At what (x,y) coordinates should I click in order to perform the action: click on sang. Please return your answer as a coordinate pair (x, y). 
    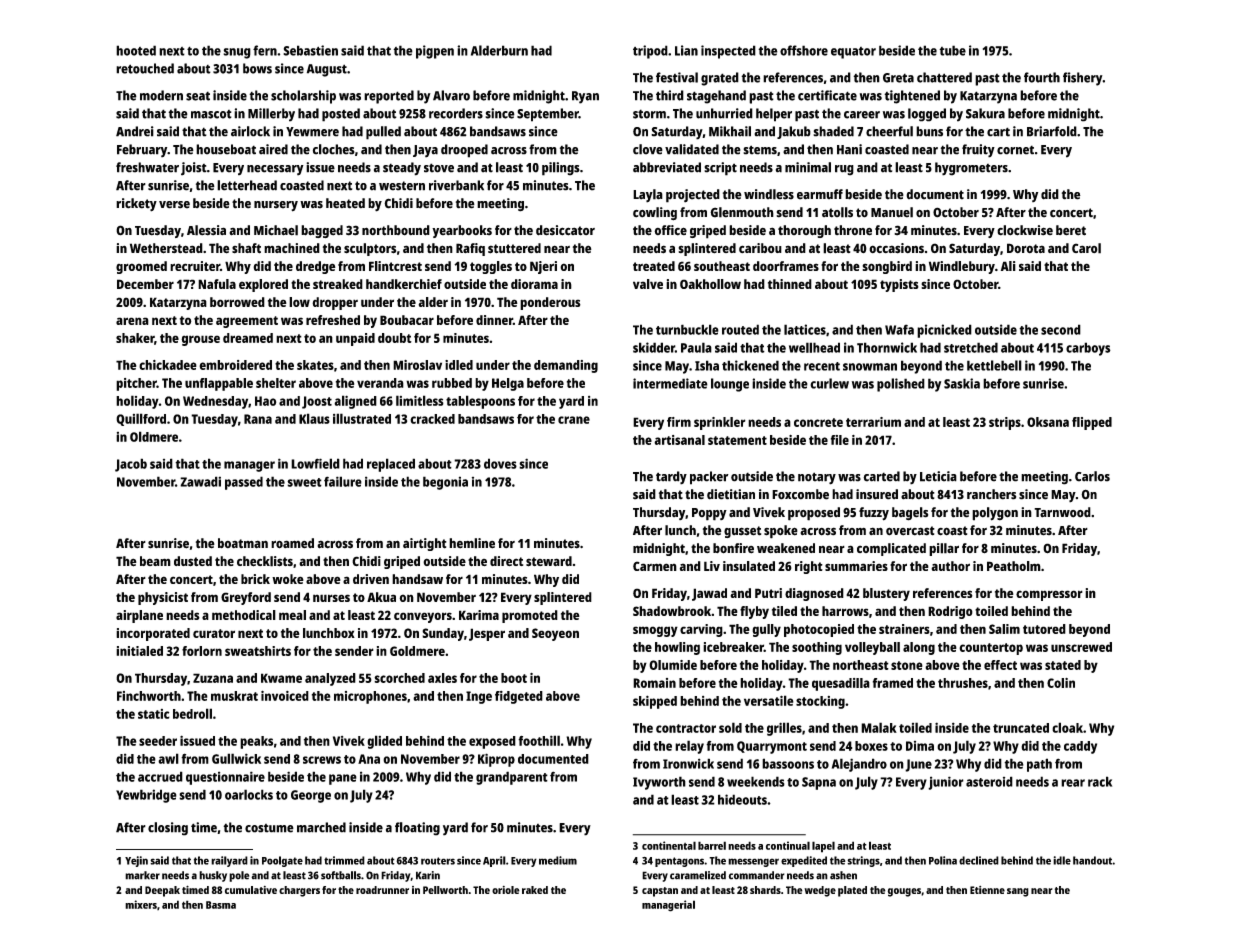
    Looking at the image, I should click on (1018, 892).
